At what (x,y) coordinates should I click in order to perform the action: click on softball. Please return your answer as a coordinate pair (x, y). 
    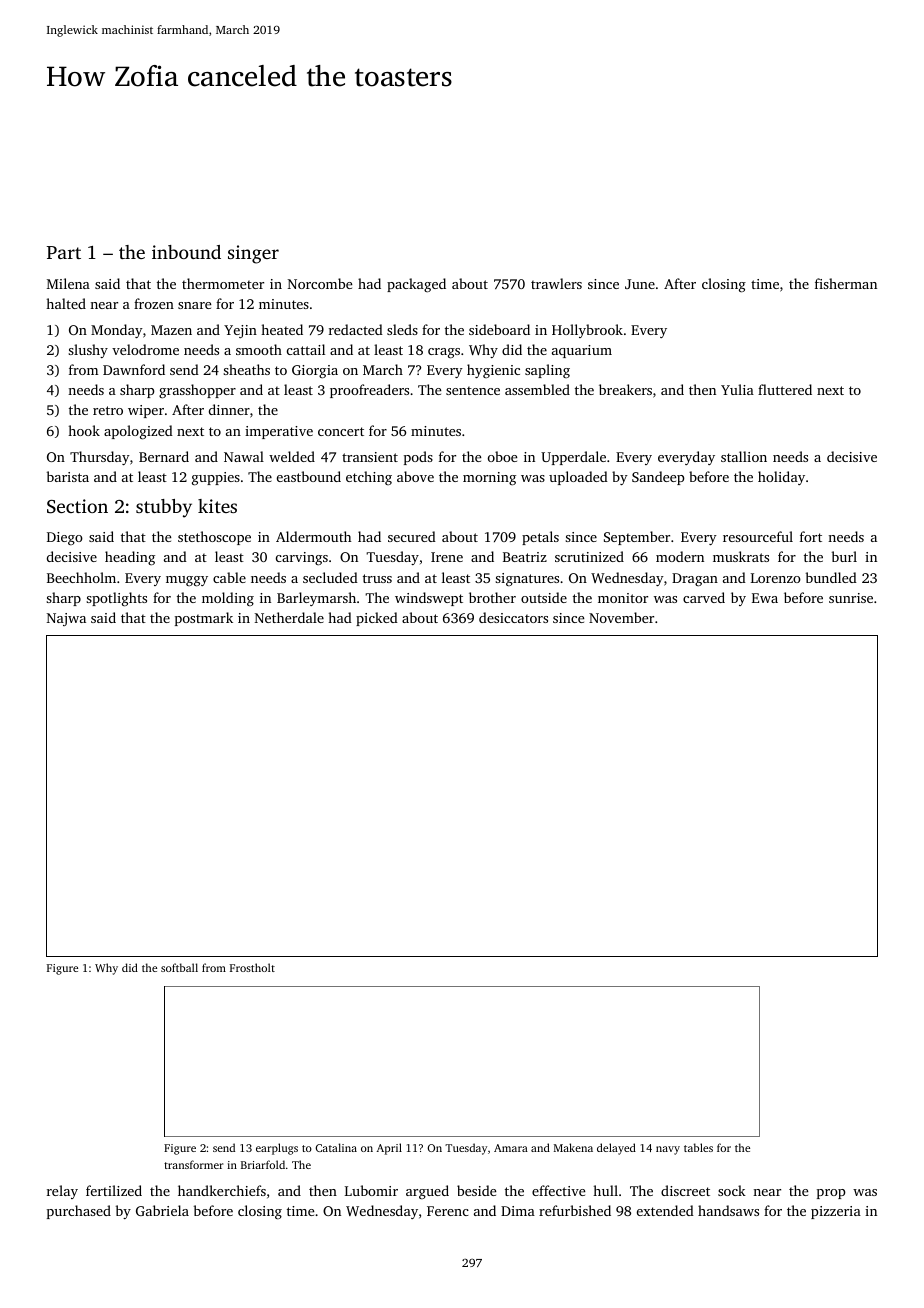
    Looking at the image, I should click on (179, 967).
